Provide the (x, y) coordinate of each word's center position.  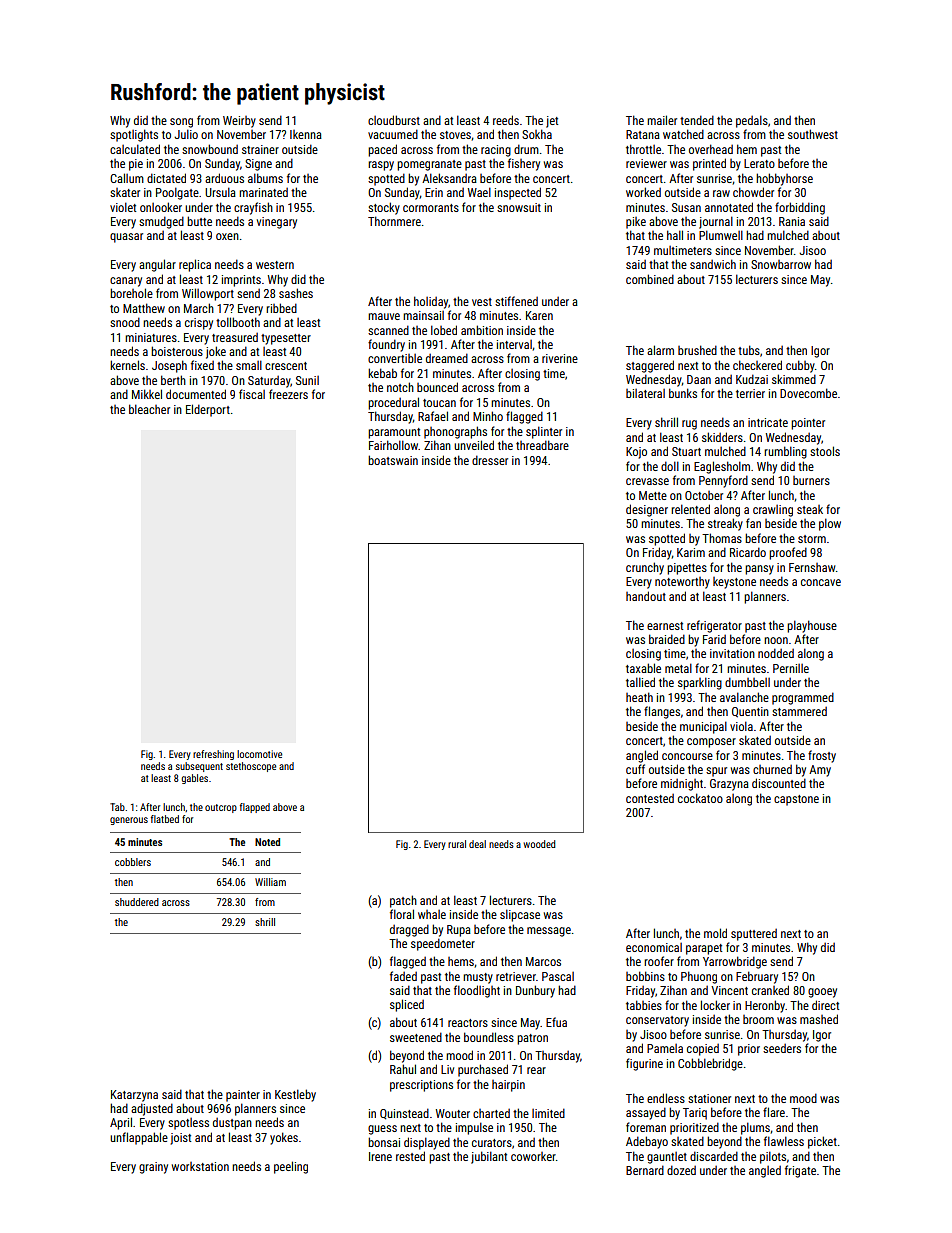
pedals (752, 121)
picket (822, 1142)
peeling (291, 1167)
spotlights (134, 135)
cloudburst (394, 120)
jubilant (489, 1157)
